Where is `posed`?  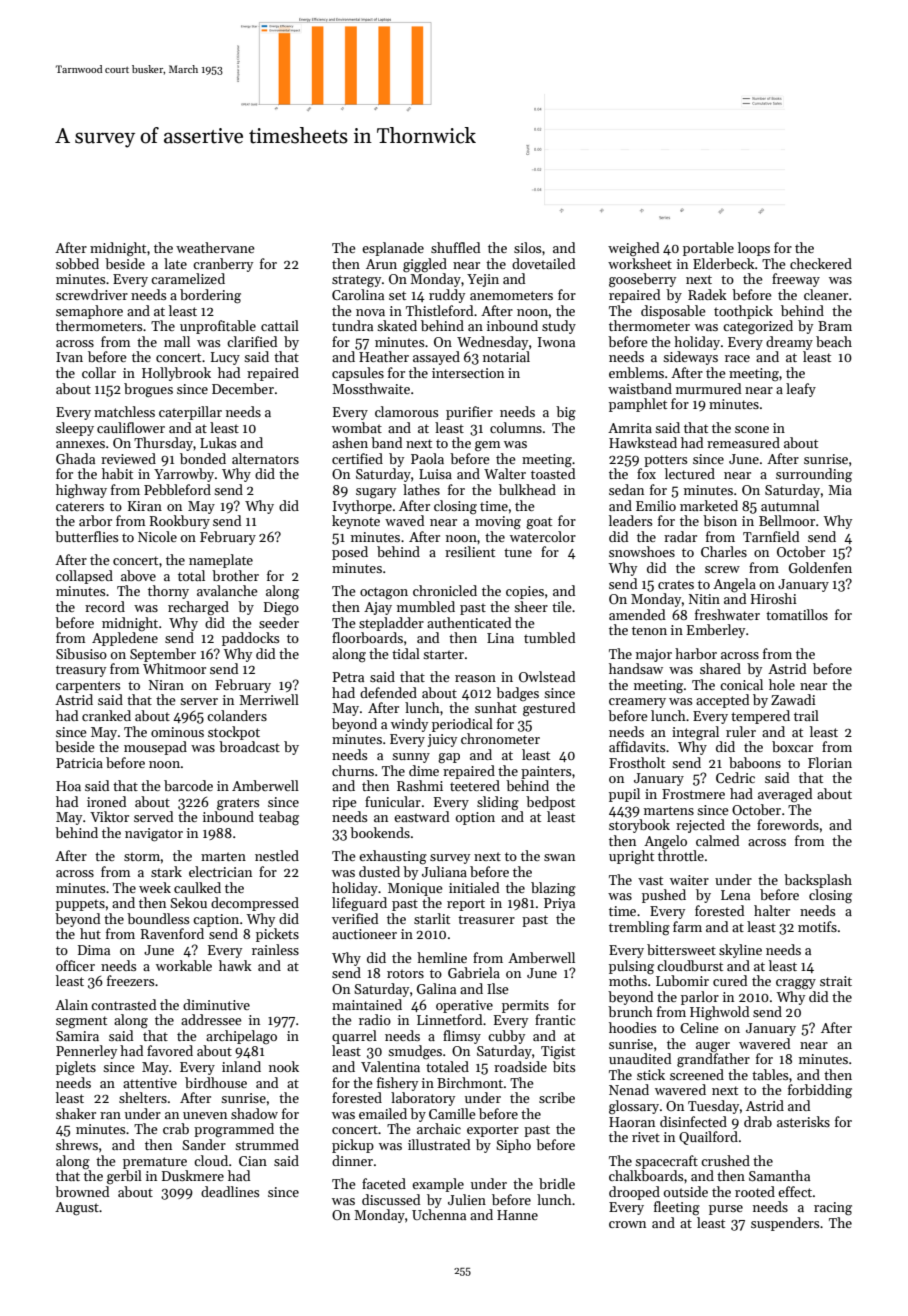
posed is located at coordinates (350, 553).
